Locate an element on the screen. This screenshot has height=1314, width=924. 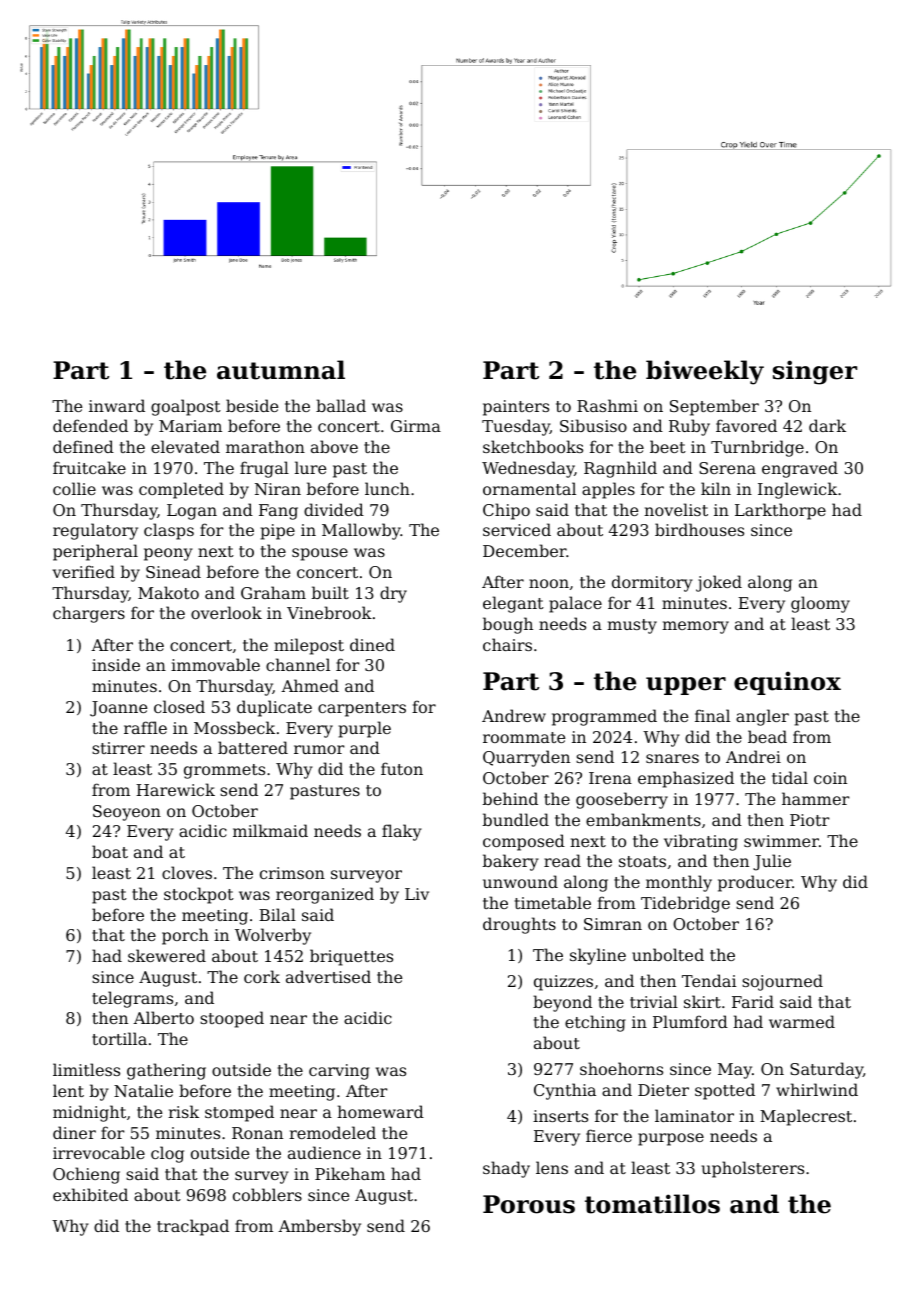
palace is located at coordinates (575, 604).
